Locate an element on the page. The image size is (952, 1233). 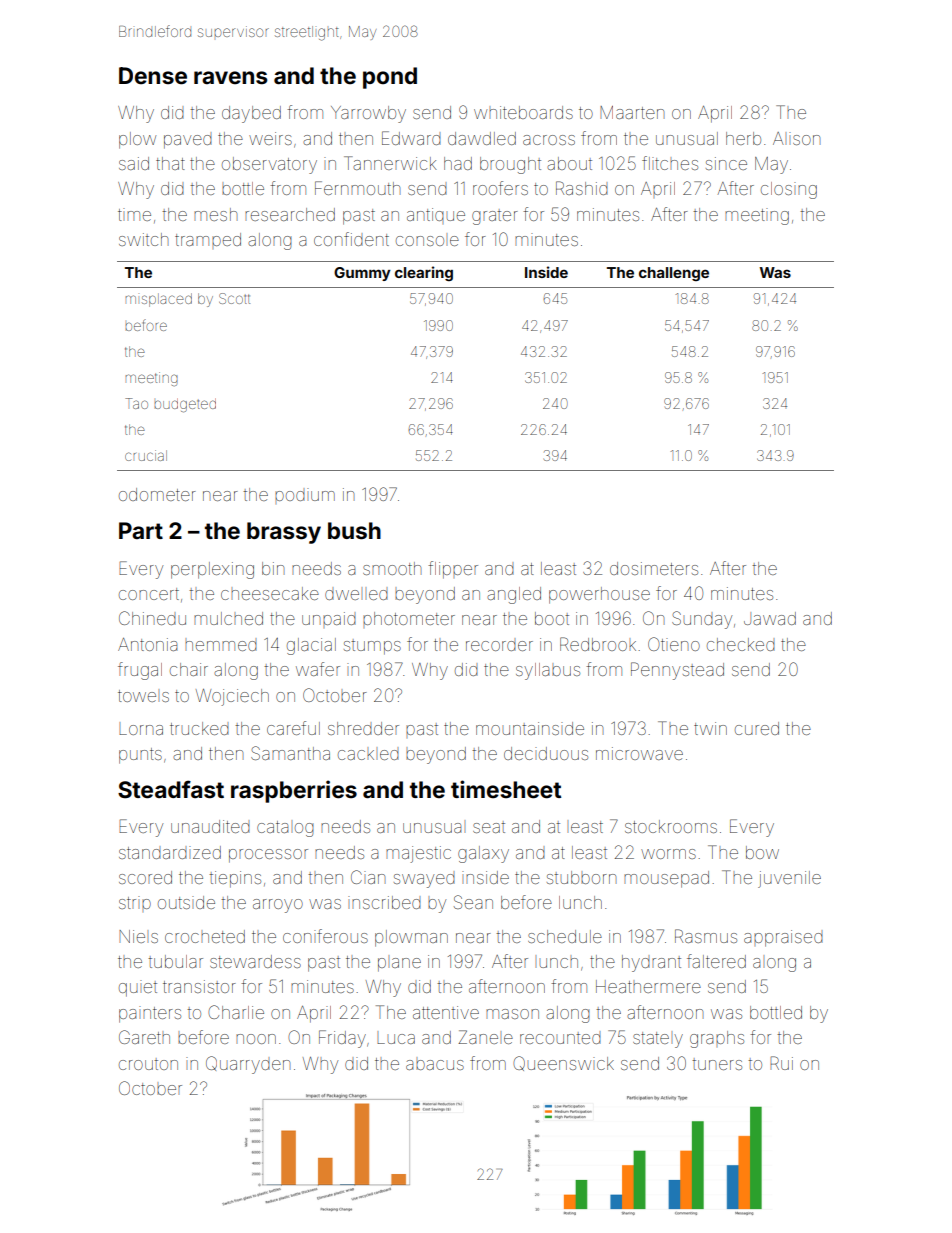
recounted is located at coordinates (560, 1038).
